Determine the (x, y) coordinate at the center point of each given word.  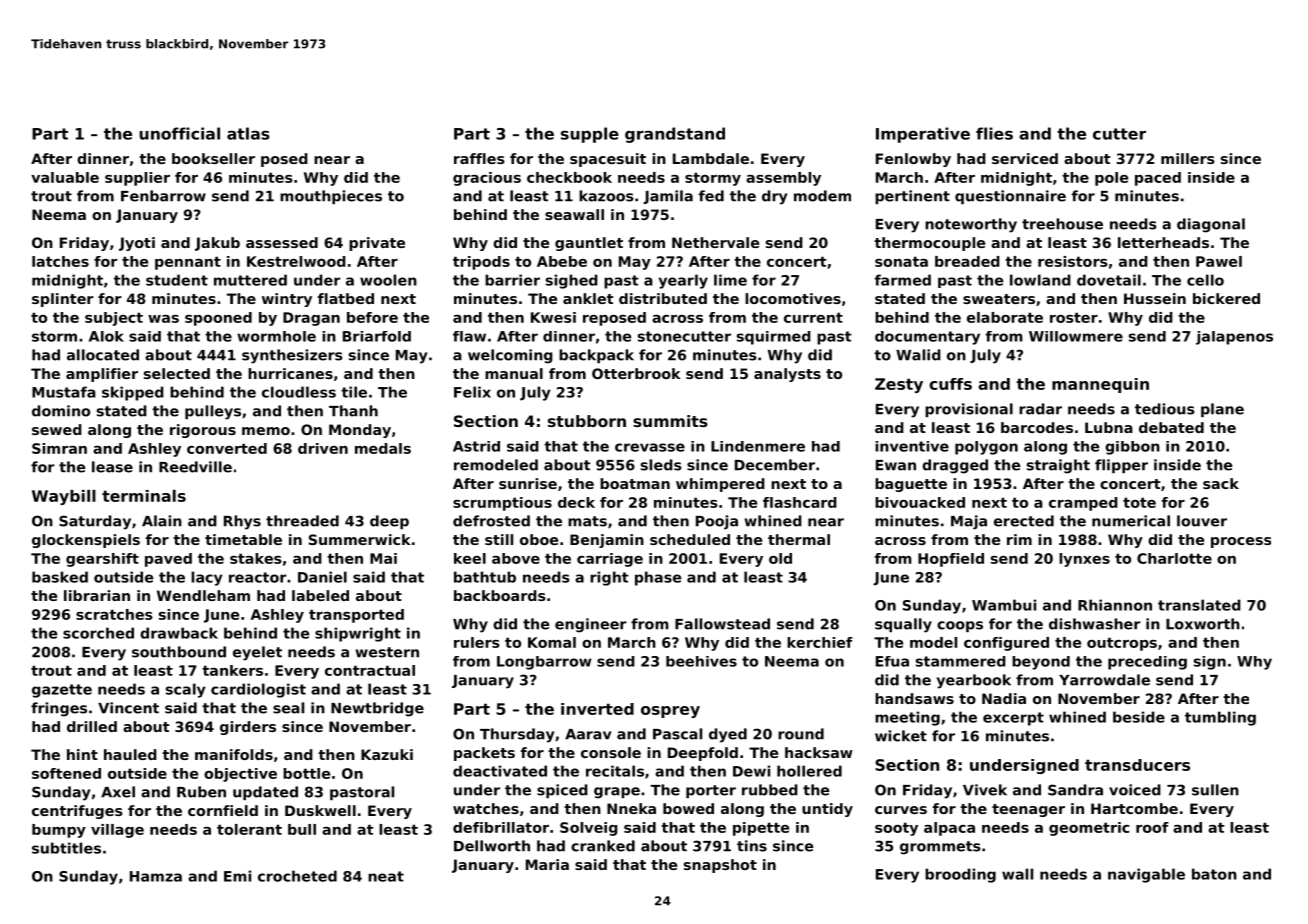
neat (386, 876)
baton (1214, 874)
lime (730, 280)
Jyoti (137, 244)
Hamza (156, 876)
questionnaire (1010, 197)
